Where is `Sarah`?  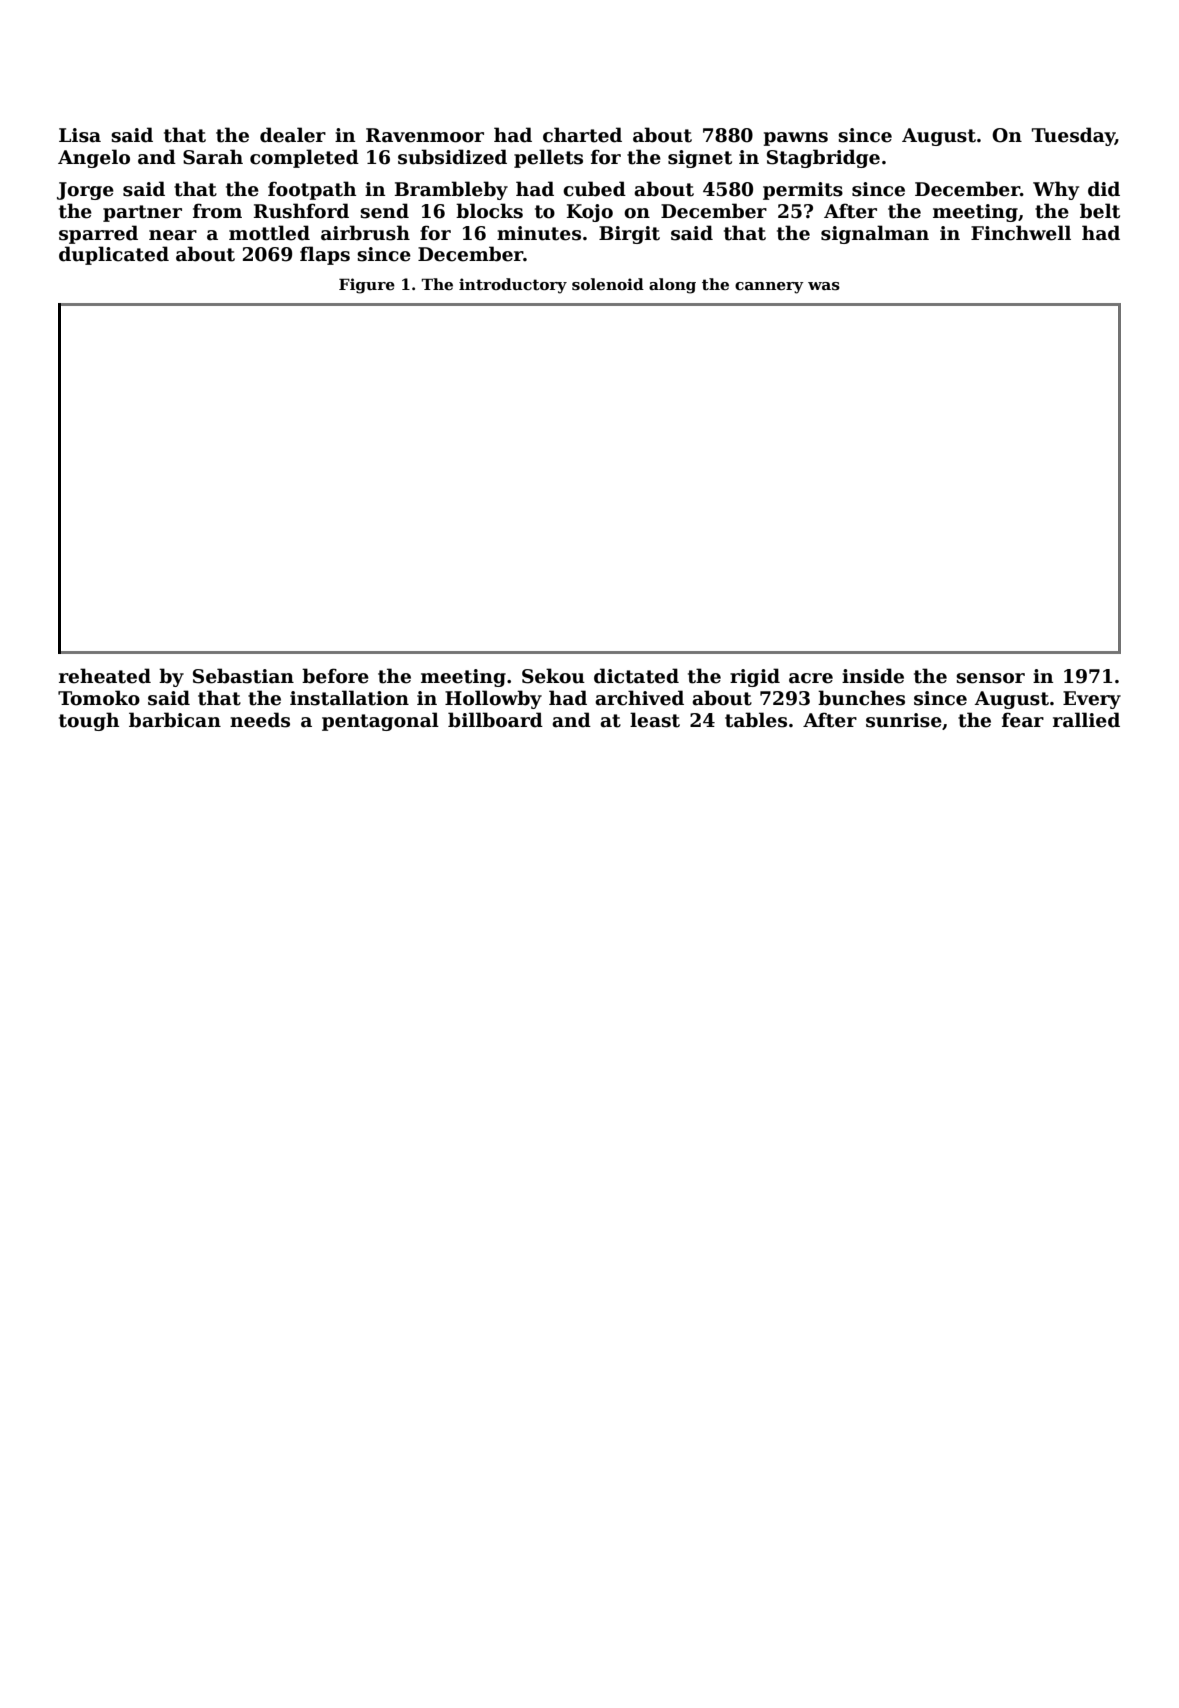
Sarah is located at coordinates (213, 157).
